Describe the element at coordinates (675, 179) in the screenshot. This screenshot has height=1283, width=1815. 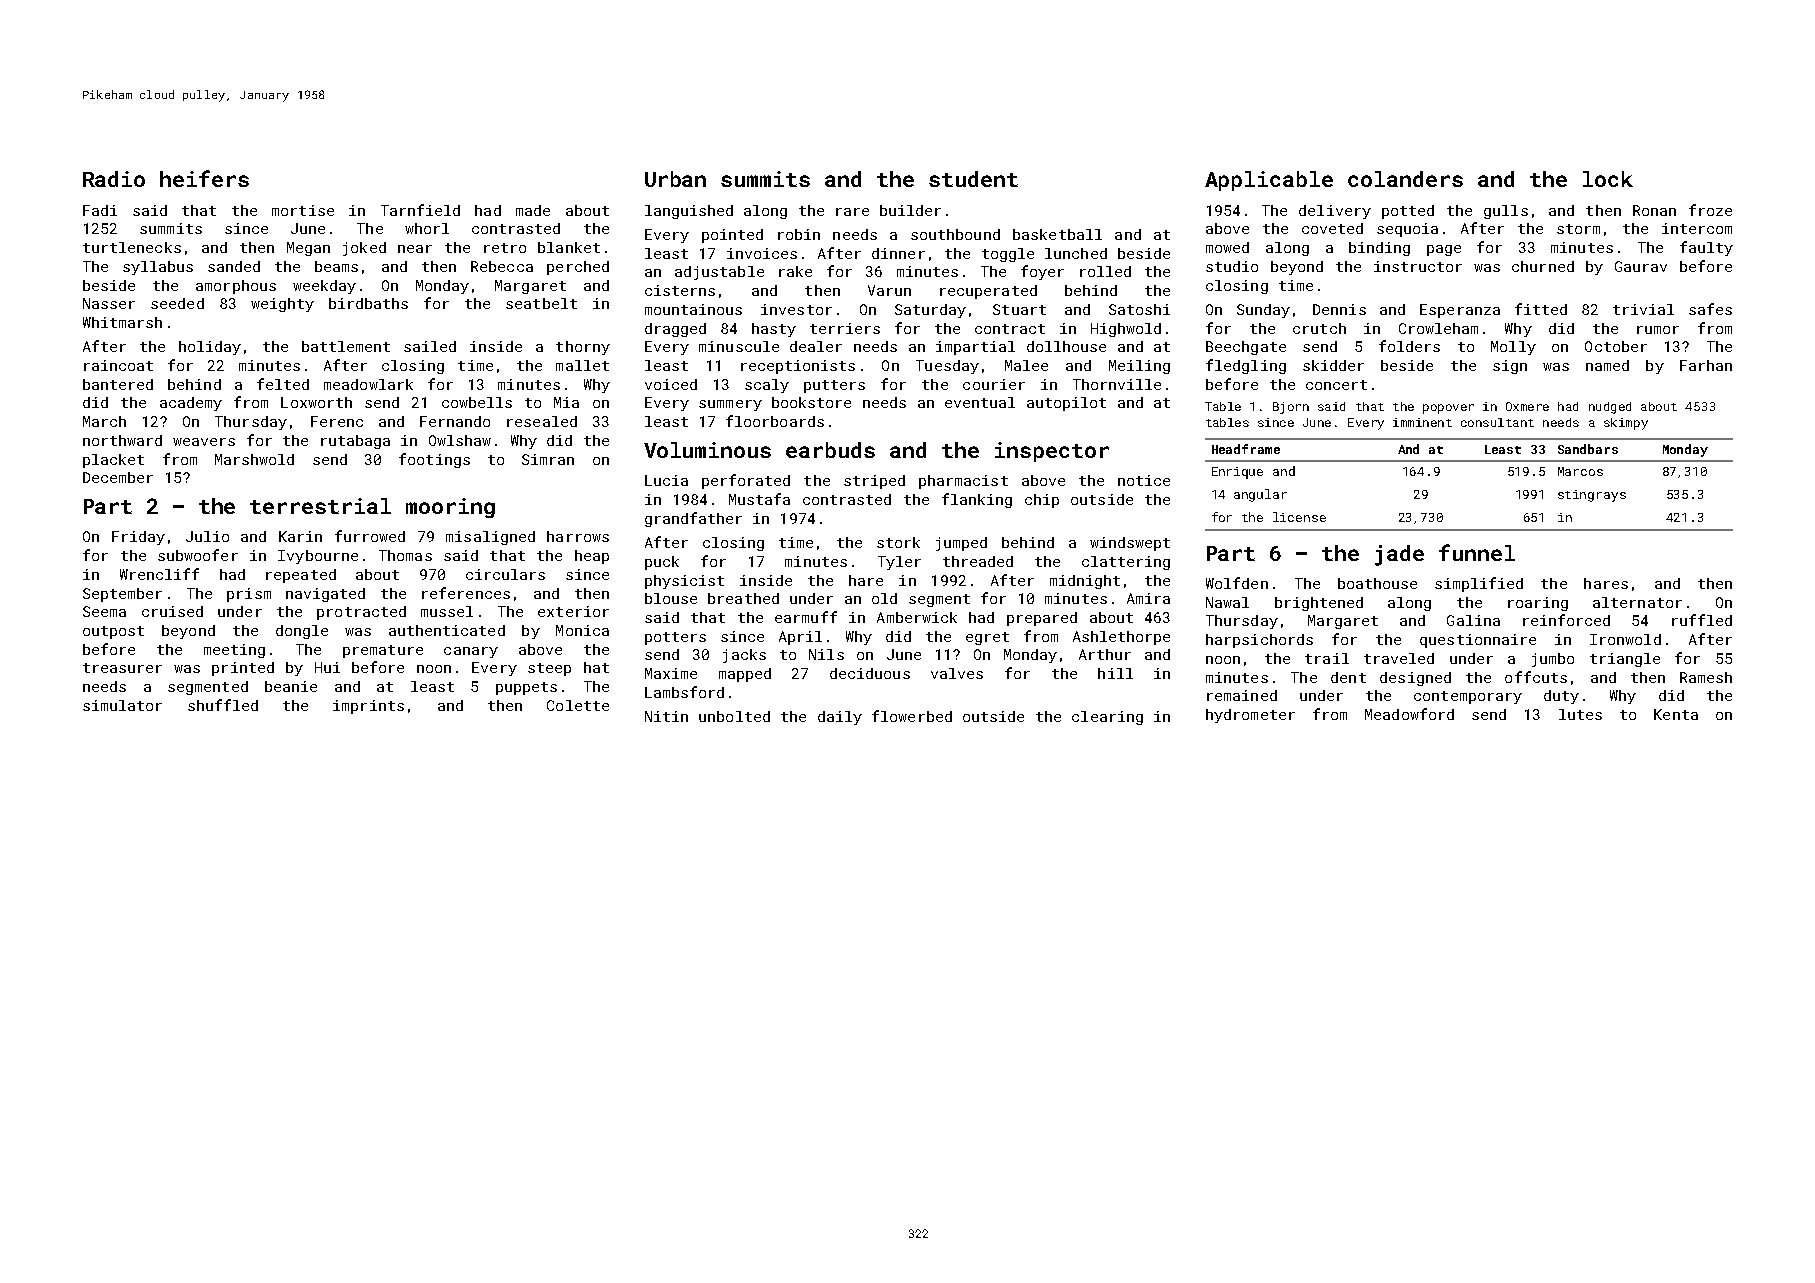
I see `Urban` at that location.
